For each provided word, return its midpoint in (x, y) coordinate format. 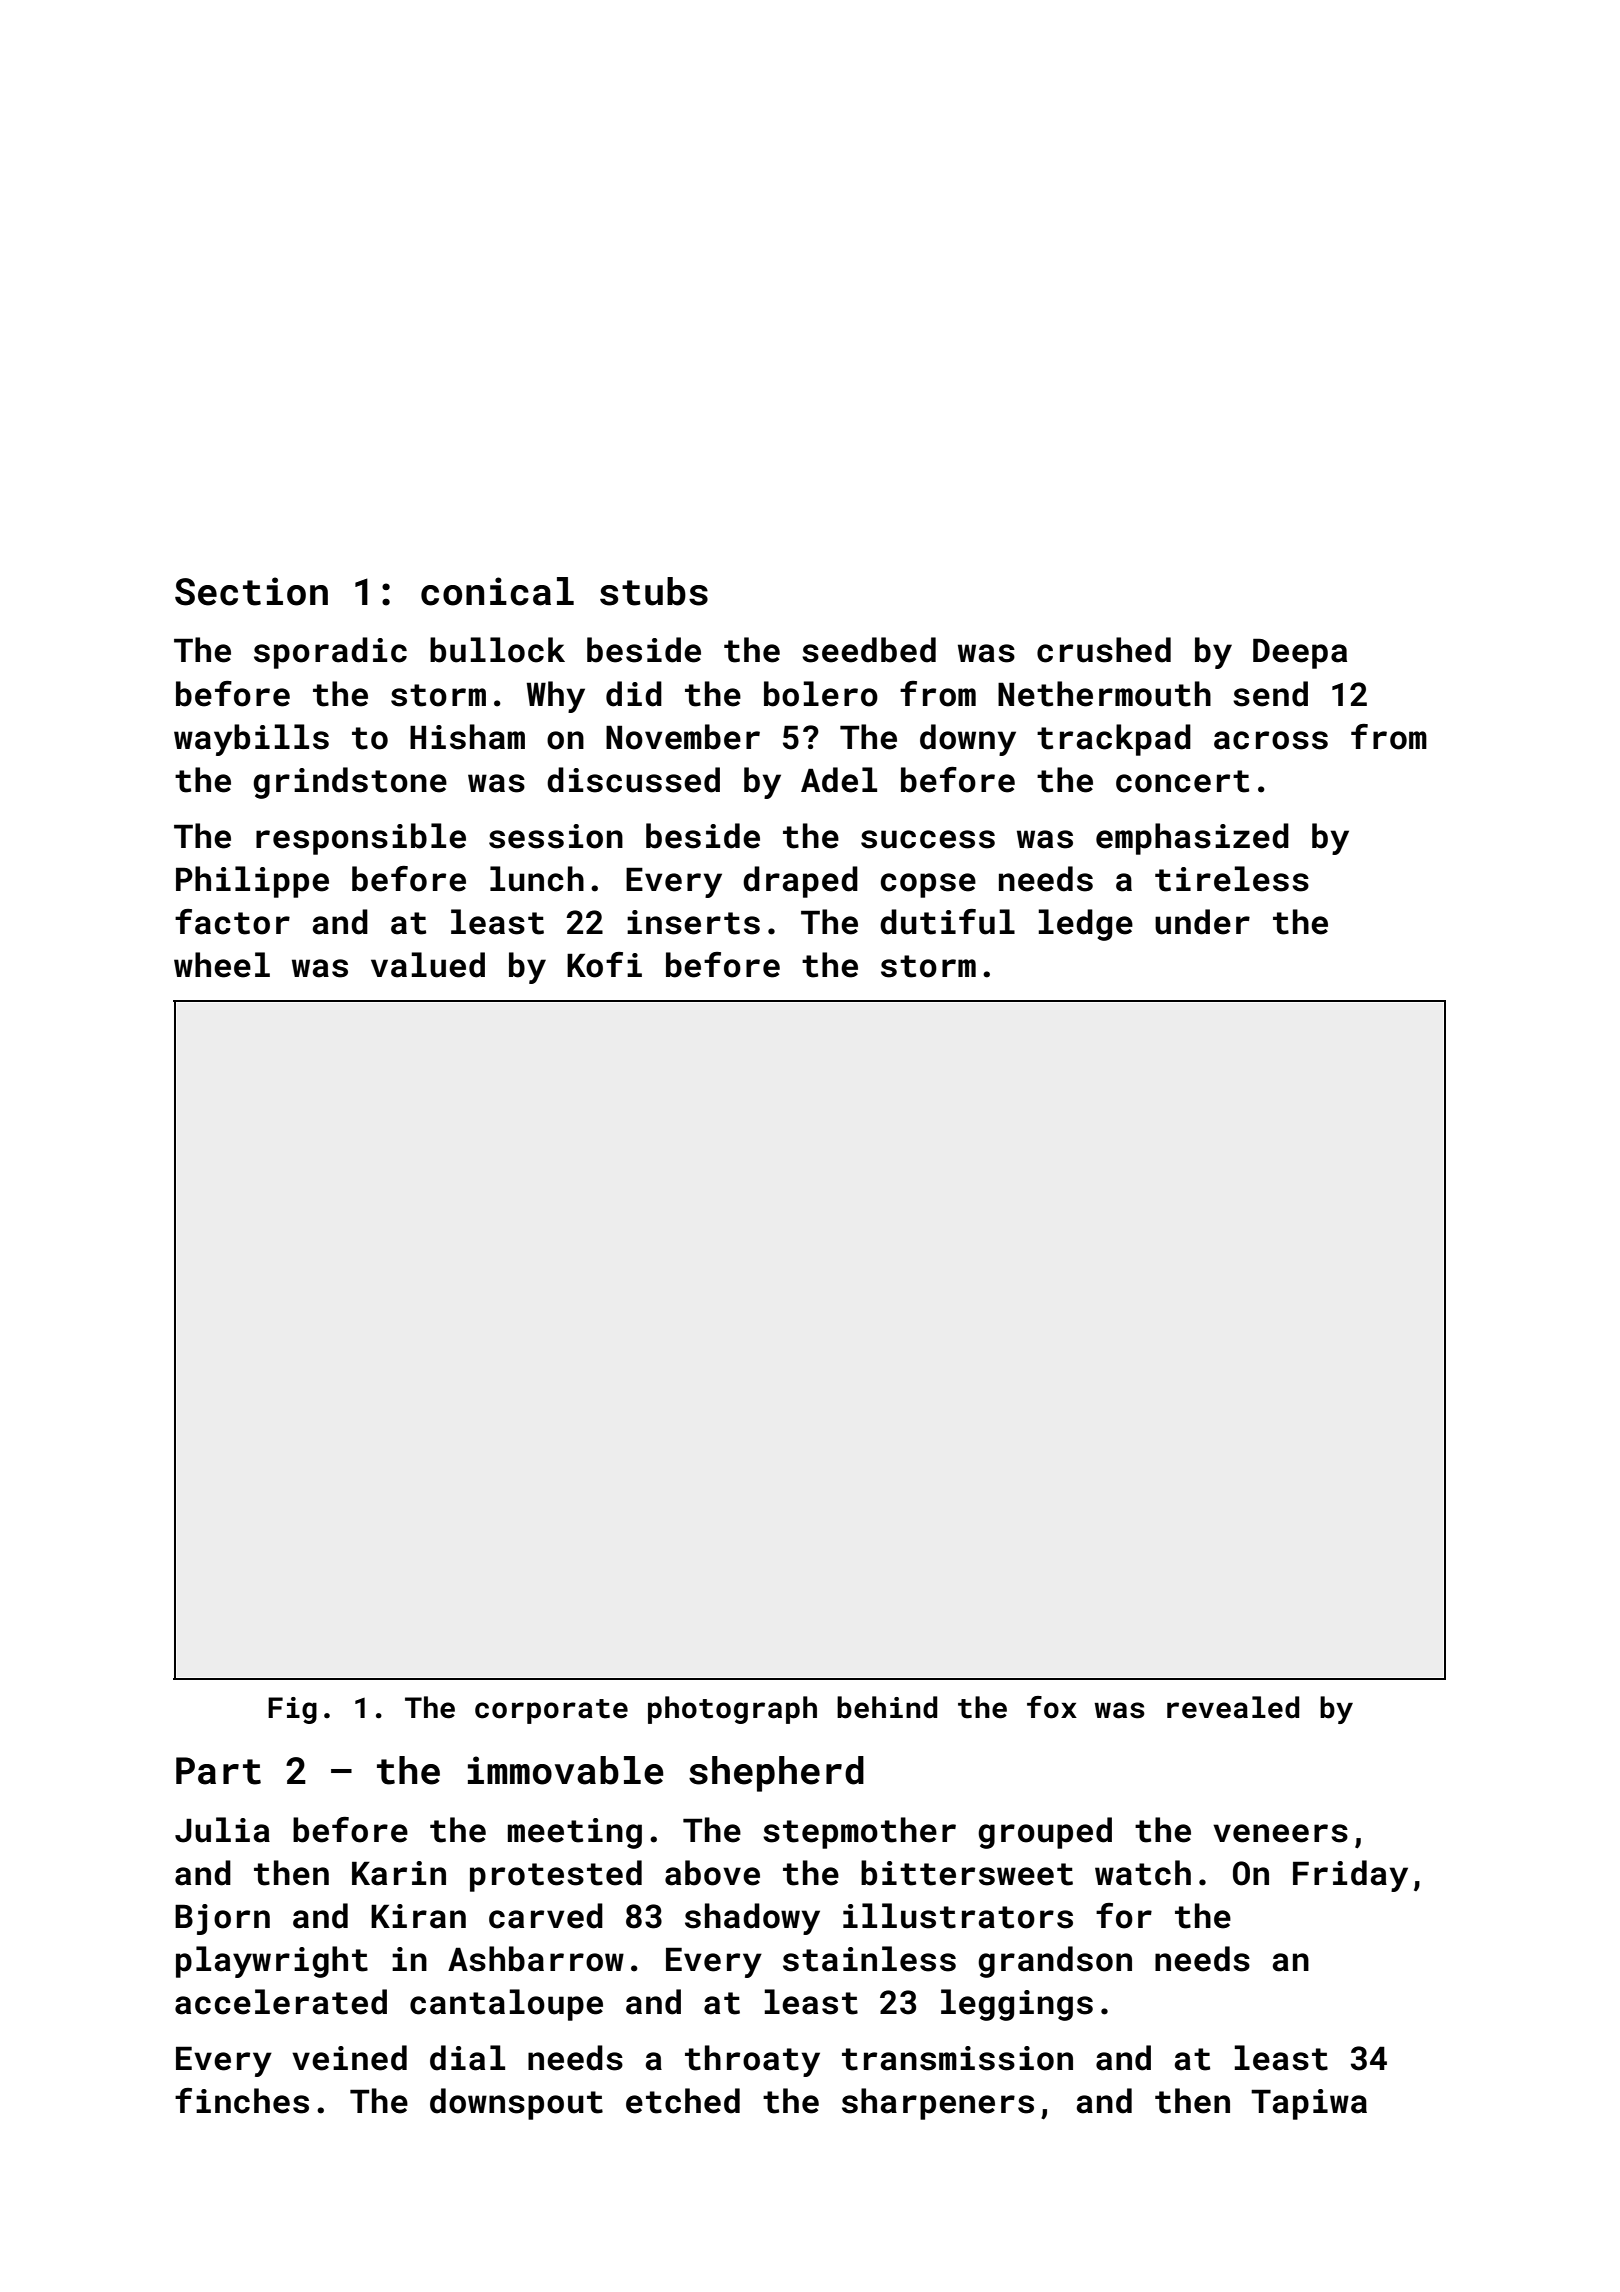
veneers (1280, 1833)
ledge (1085, 925)
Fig (292, 1710)
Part (218, 1771)
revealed (1233, 1707)
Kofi (604, 965)
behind (887, 1707)
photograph (732, 1710)
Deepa (1300, 654)
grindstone (350, 783)
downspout (516, 2104)
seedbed (869, 650)
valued (428, 965)
